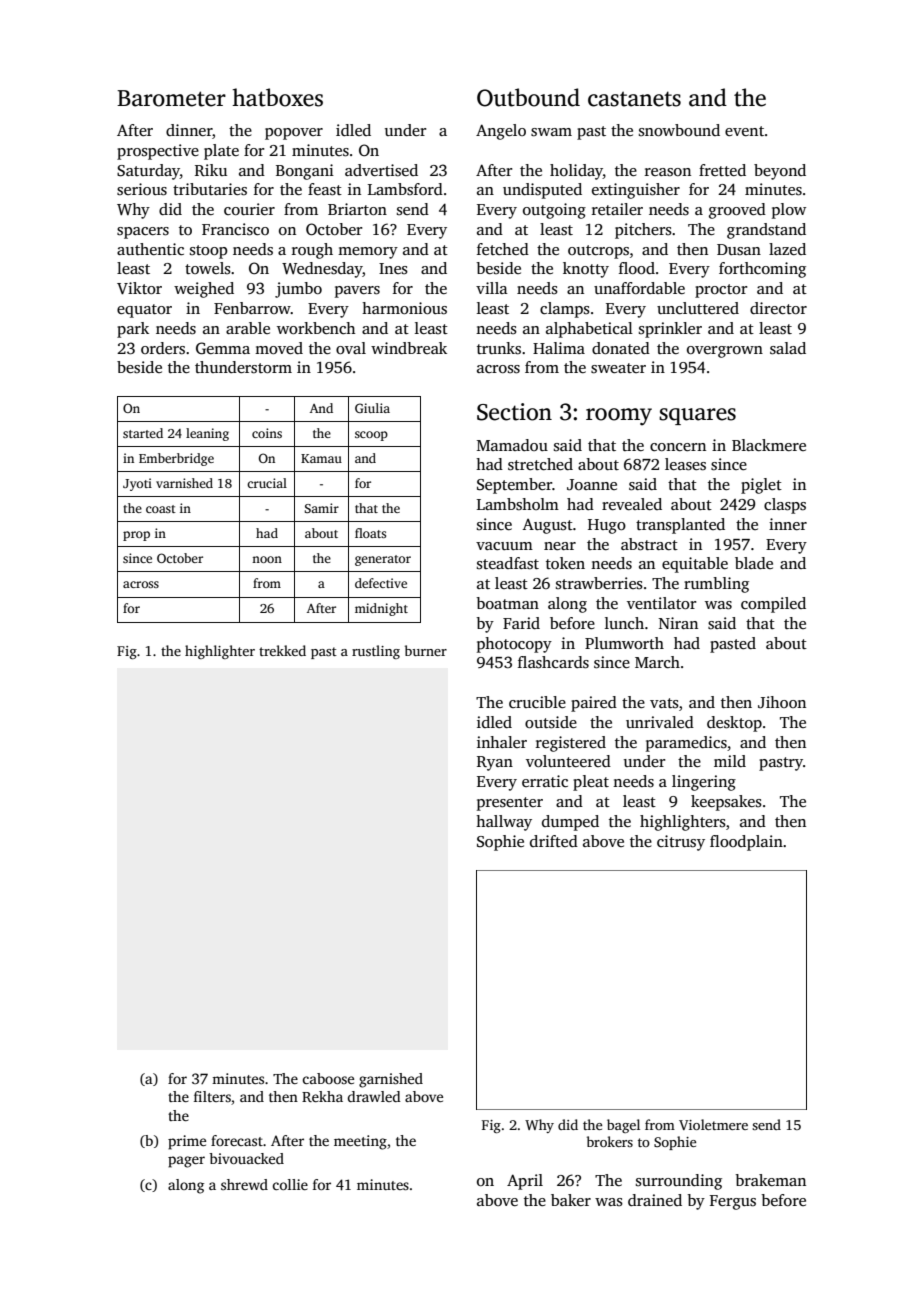 The width and height of the screenshot is (924, 1314). I want to click on hallway, so click(504, 823).
